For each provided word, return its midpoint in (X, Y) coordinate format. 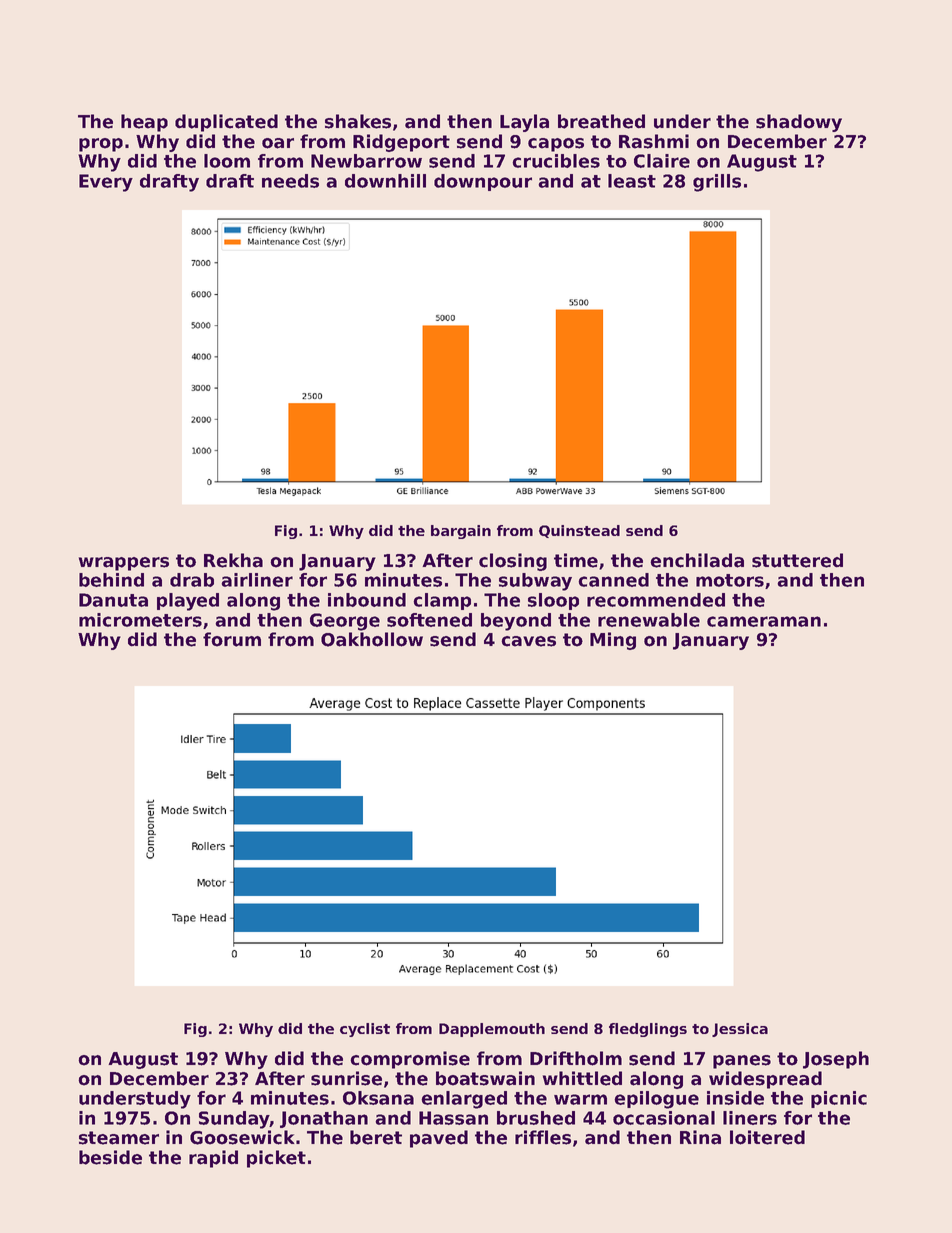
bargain (461, 532)
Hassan (453, 1118)
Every (106, 183)
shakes (358, 121)
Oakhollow (372, 639)
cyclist (365, 1030)
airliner (257, 580)
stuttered (797, 560)
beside (110, 1157)
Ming (613, 641)
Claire (662, 161)
